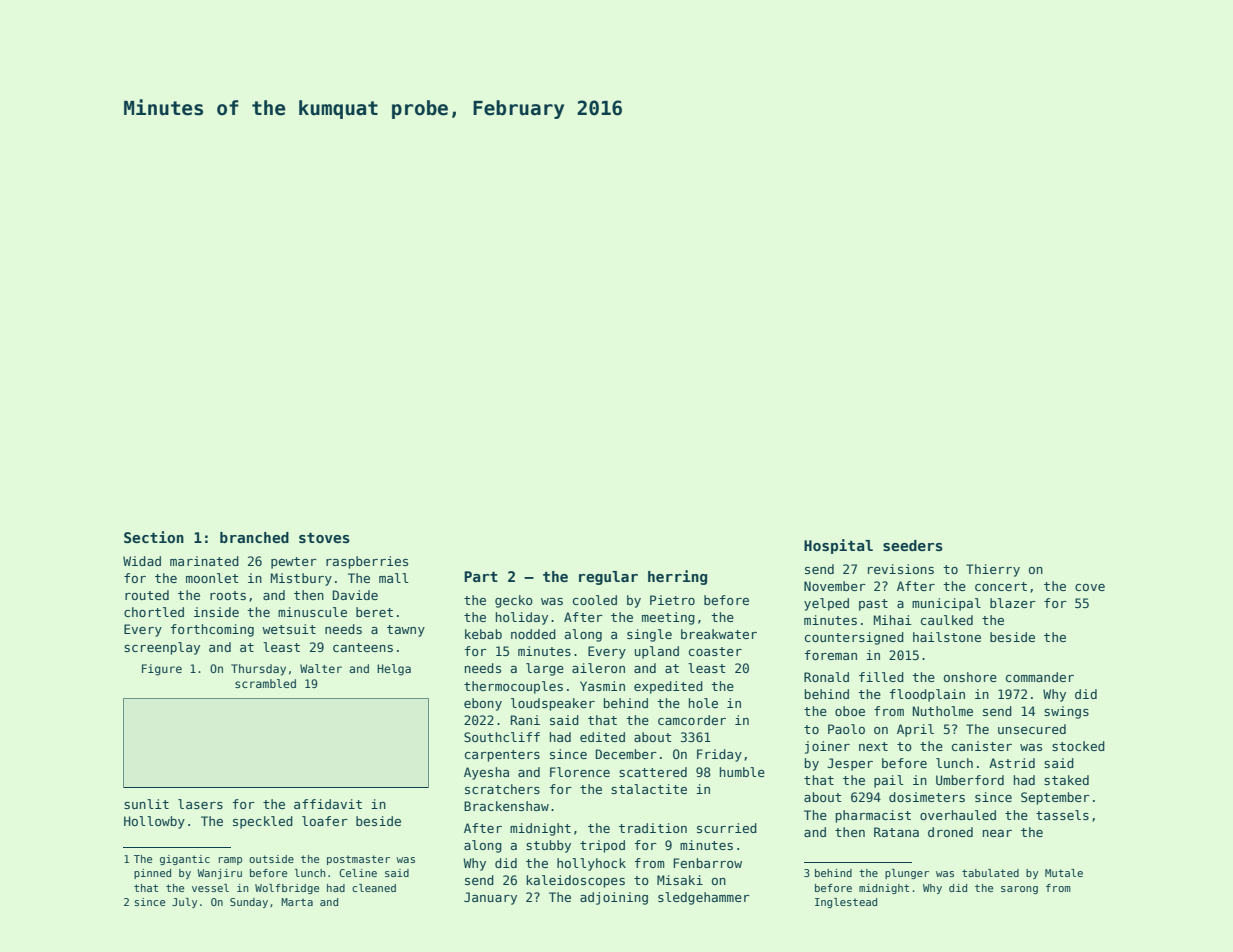 The image size is (1233, 952). Describe the element at coordinates (254, 537) in the document. I see `branched` at that location.
